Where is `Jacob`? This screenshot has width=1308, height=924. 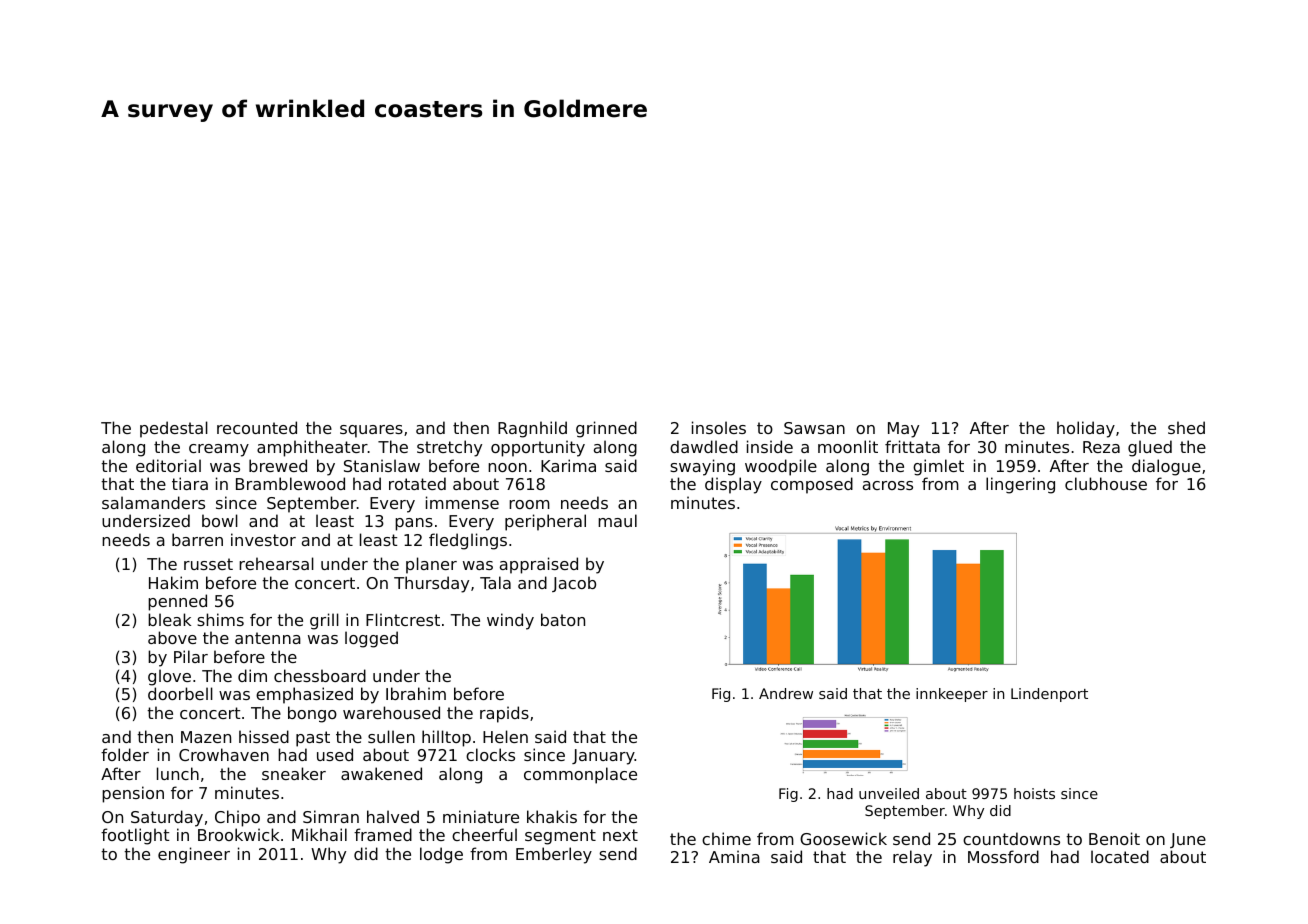
Jacob is located at coordinates (574, 584).
